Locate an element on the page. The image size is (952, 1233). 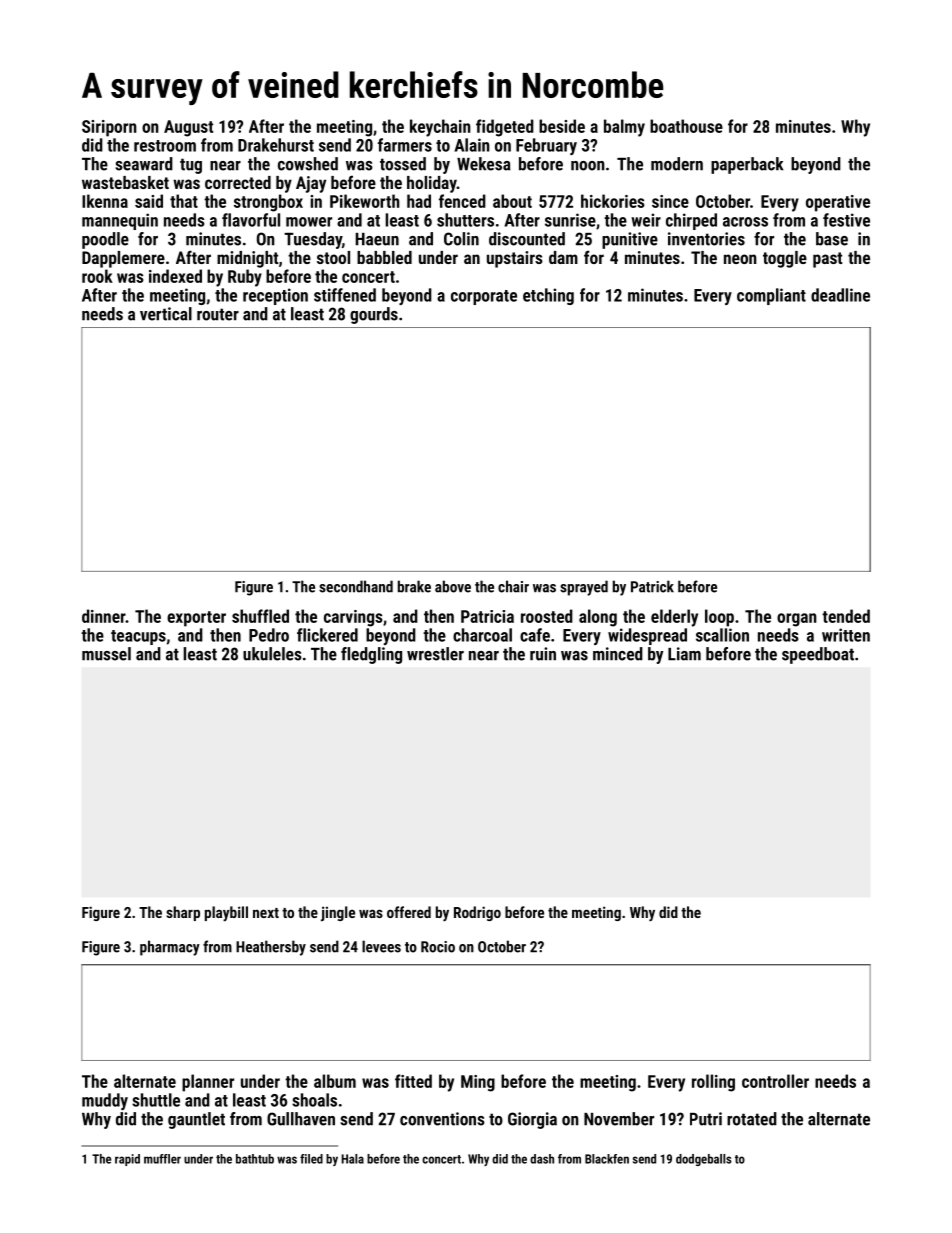
compliant is located at coordinates (771, 296).
